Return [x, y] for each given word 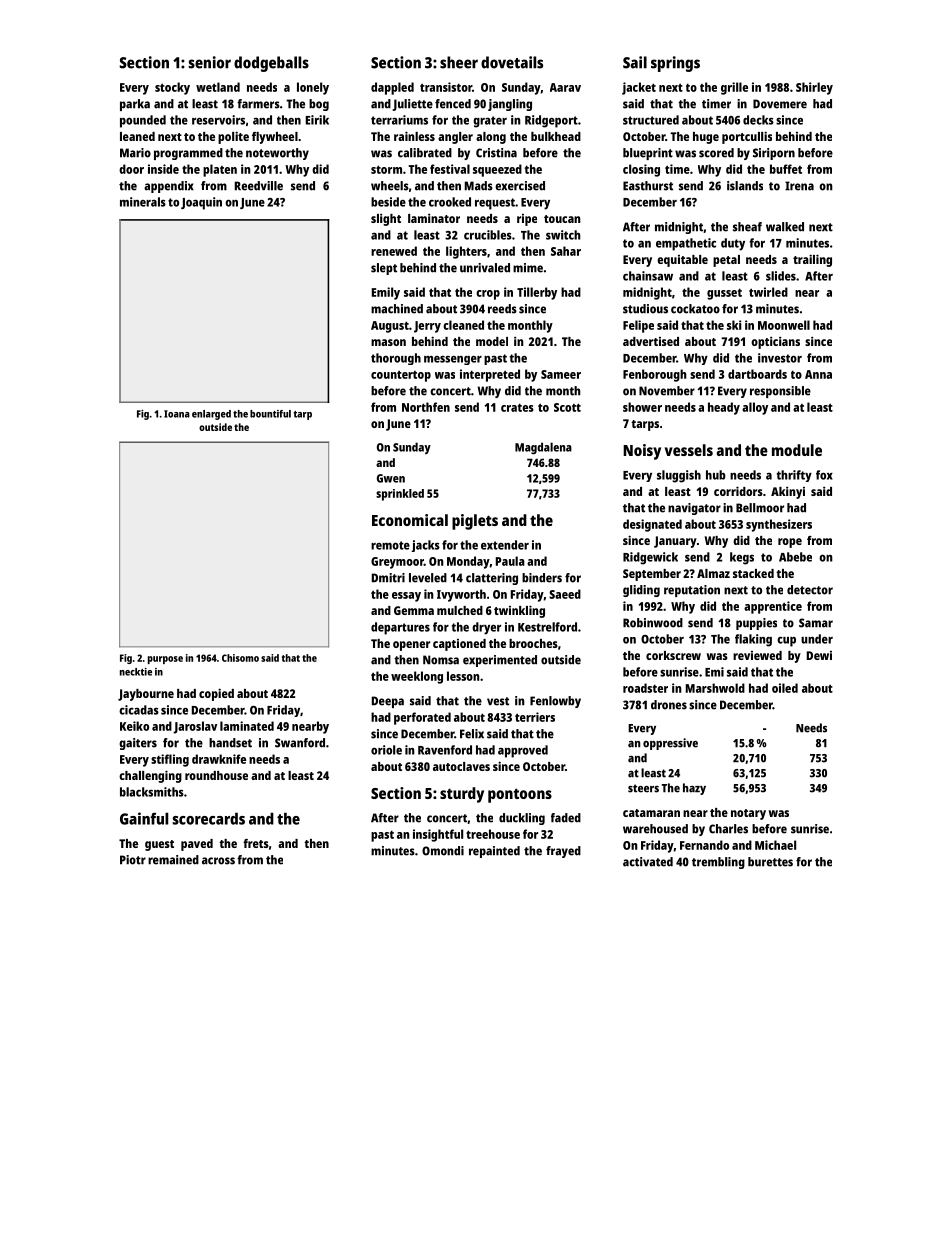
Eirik [317, 120]
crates [517, 407]
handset [230, 743]
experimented [500, 661]
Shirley [814, 88]
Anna [818, 374]
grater [490, 122]
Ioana [177, 414]
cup [786, 641]
